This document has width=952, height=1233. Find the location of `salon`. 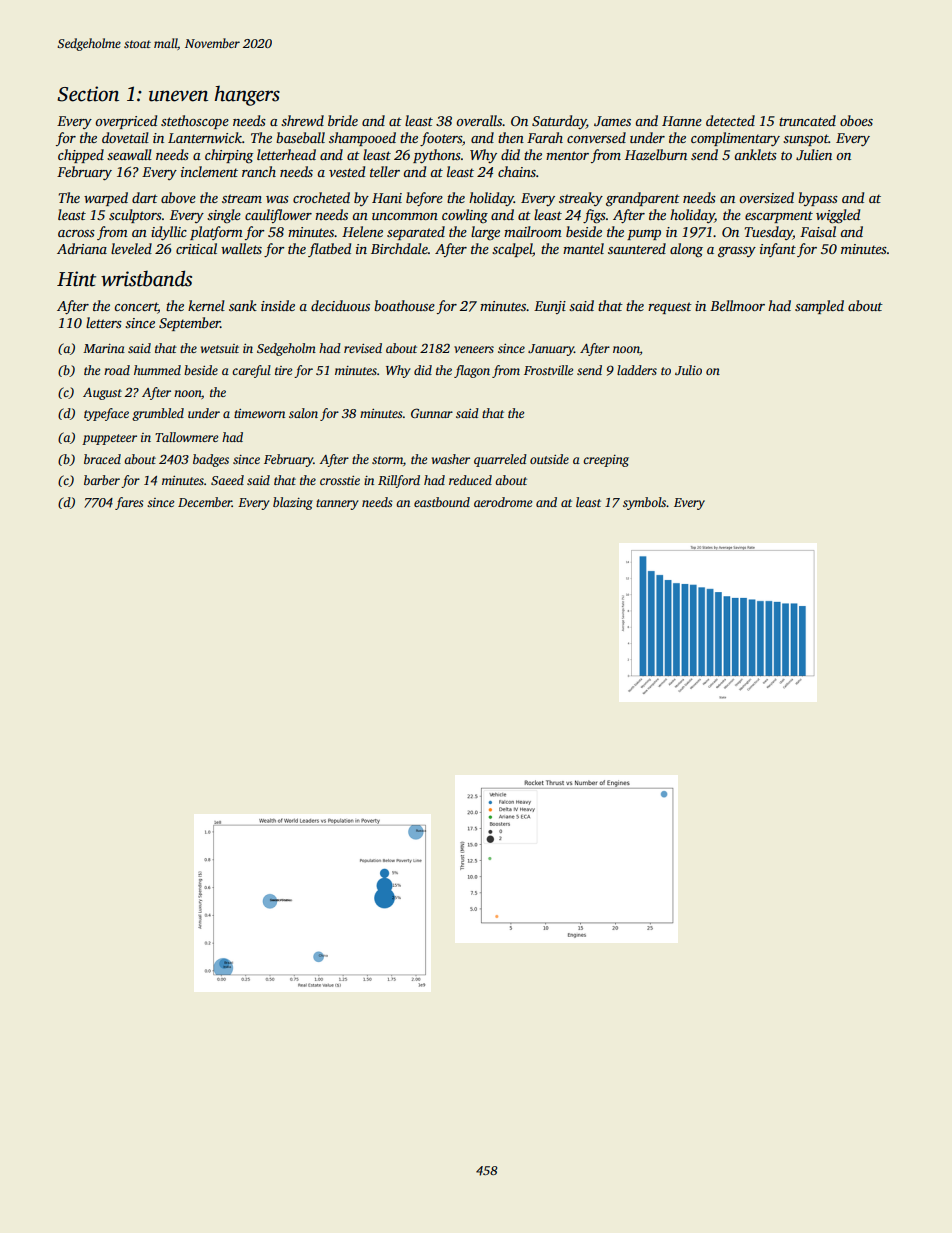

salon is located at coordinates (303, 413).
